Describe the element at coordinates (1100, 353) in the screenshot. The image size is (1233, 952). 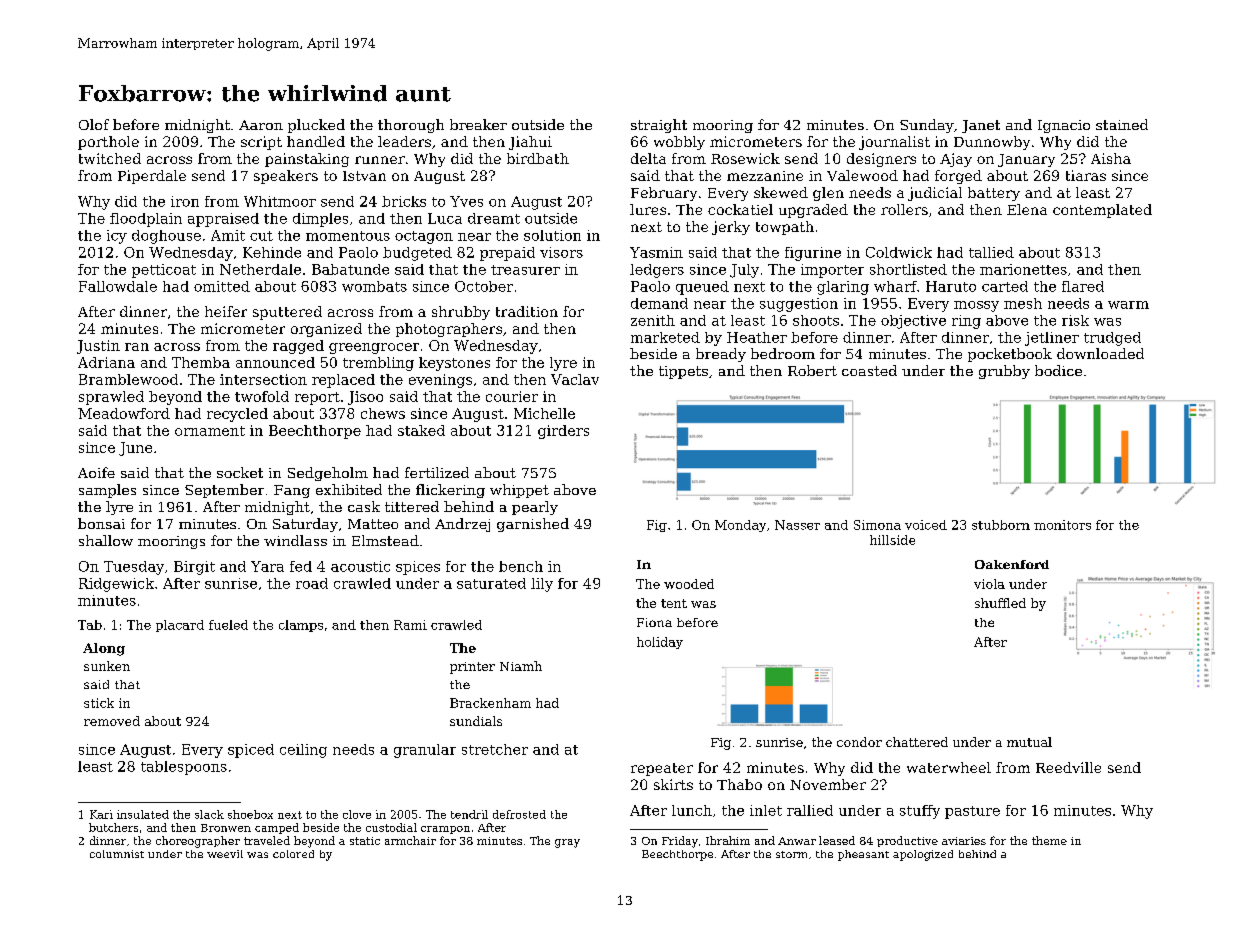
I see `downloaded` at that location.
